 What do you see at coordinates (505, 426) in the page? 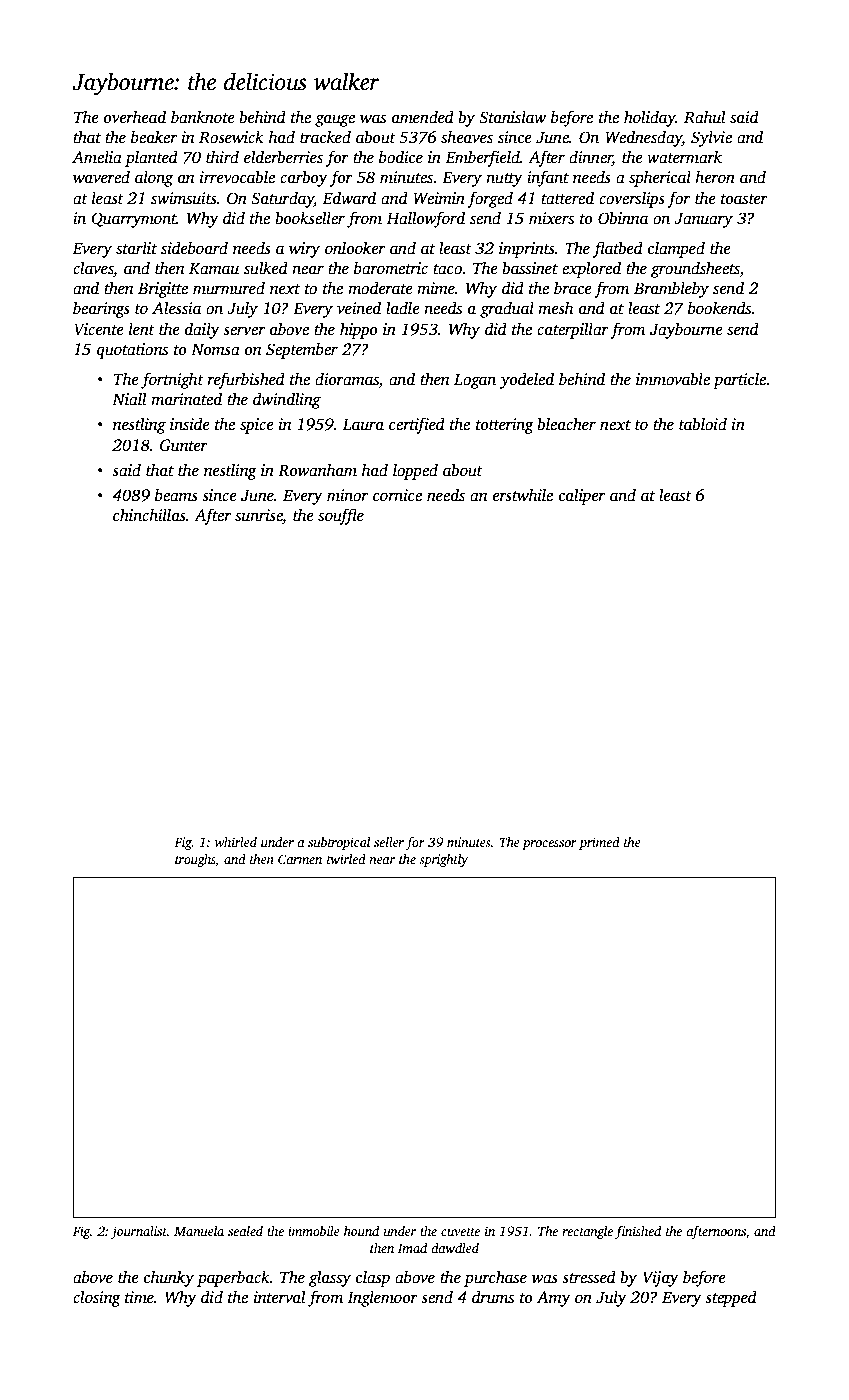
I see `tottering` at bounding box center [505, 426].
